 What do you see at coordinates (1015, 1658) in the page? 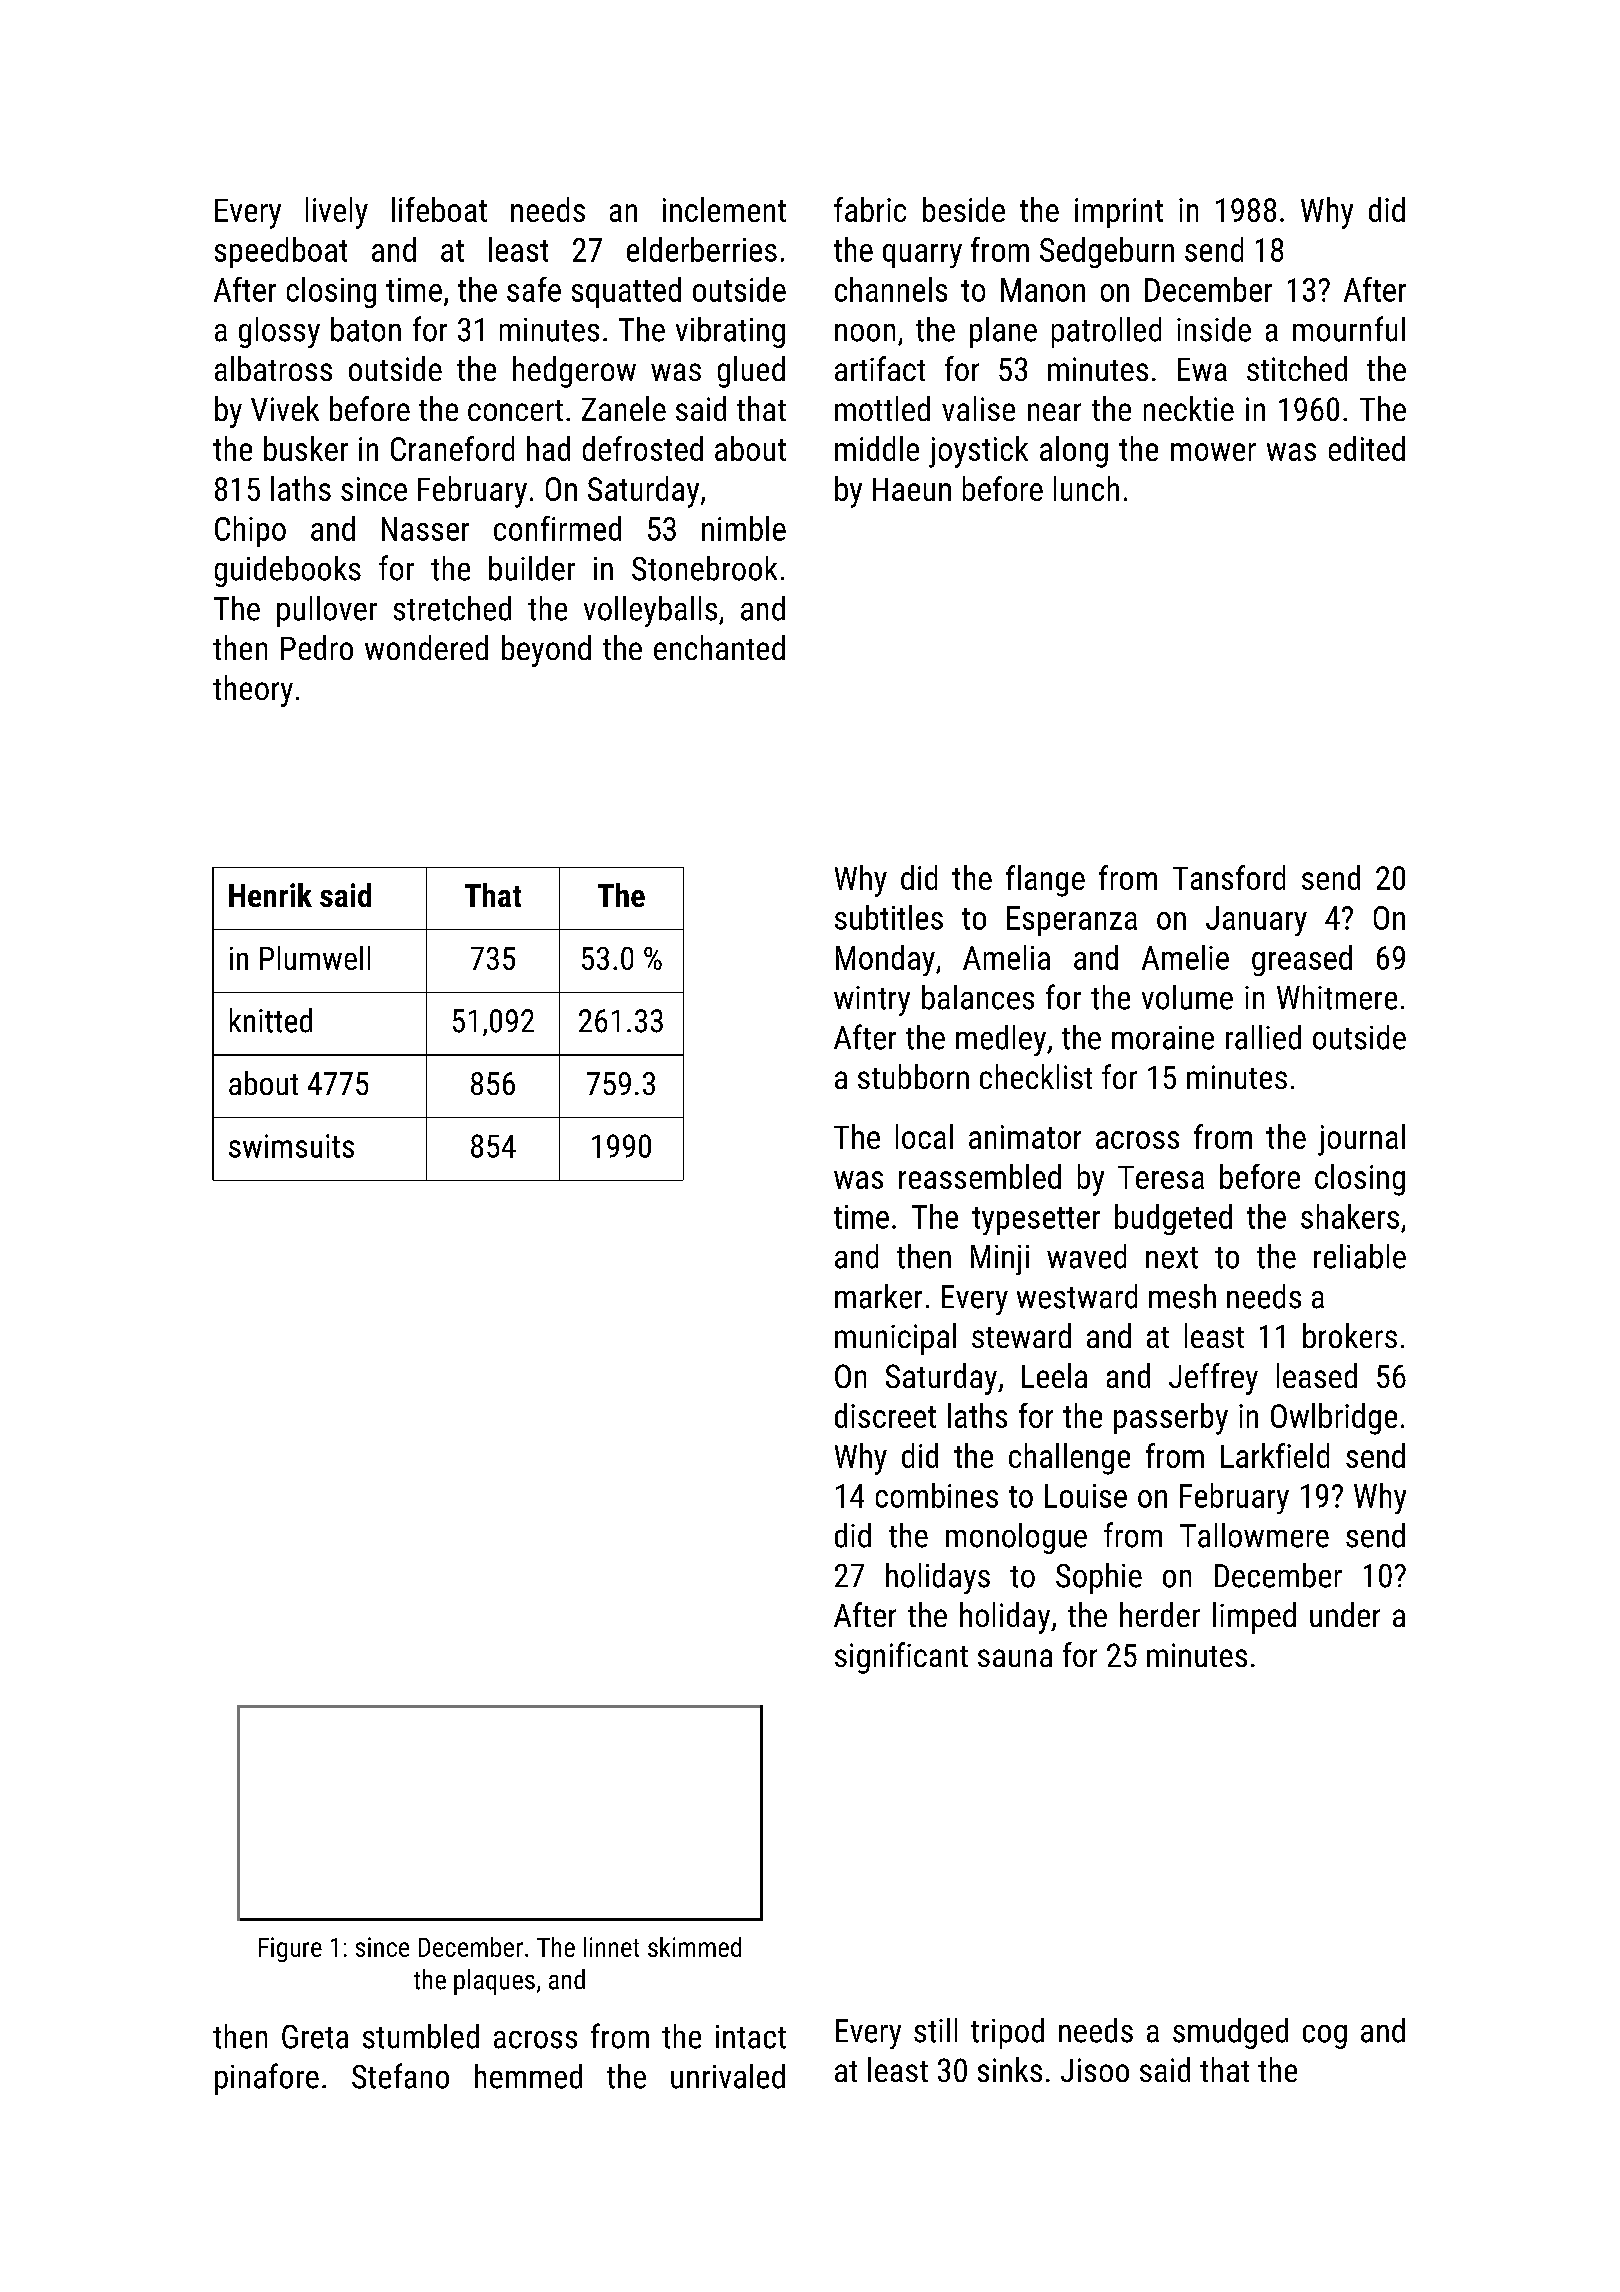
I see `sauna` at bounding box center [1015, 1658].
